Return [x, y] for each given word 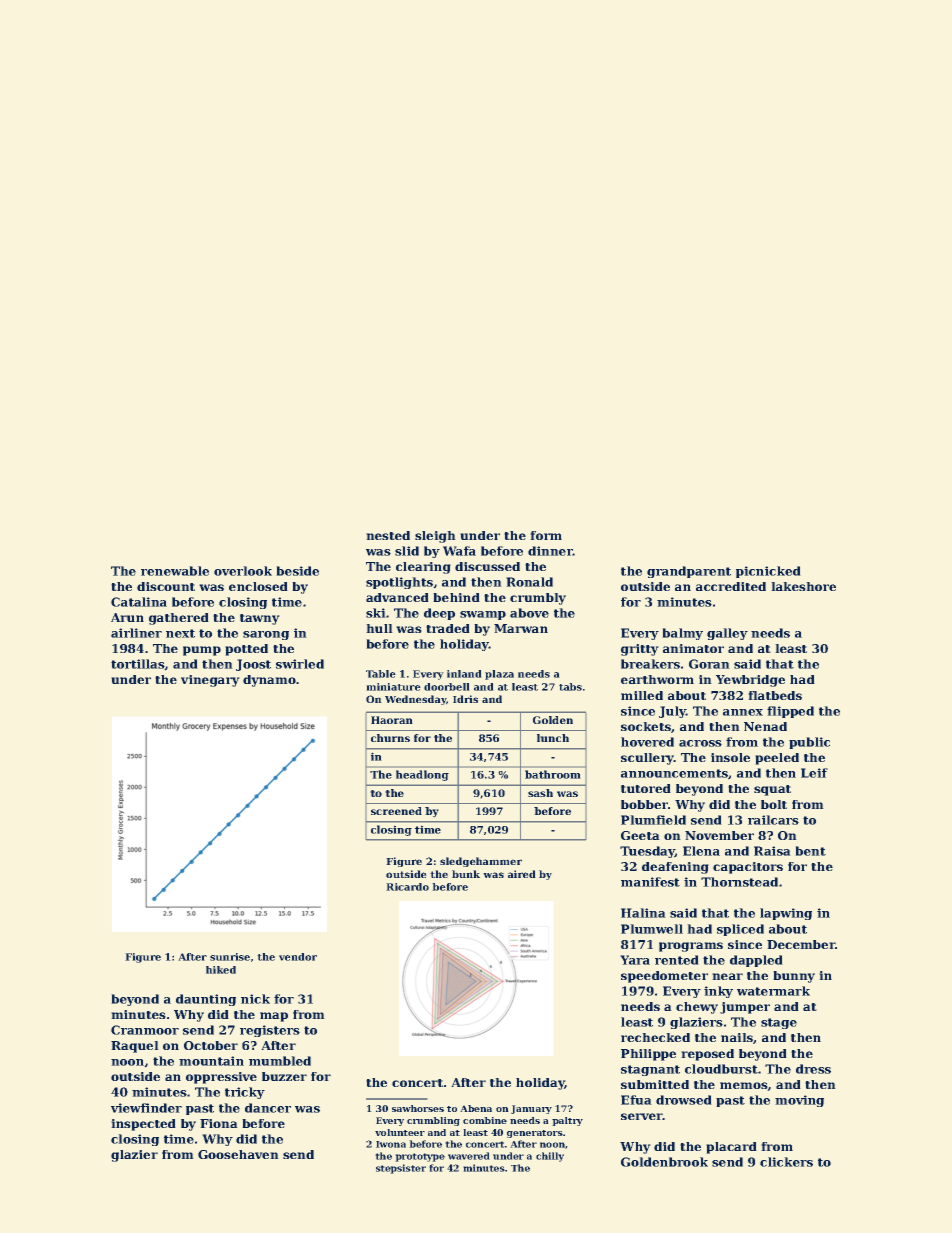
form [546, 535]
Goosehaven [238, 1154]
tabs [570, 687]
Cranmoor [145, 1030]
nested [388, 535]
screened [396, 811]
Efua [636, 1100]
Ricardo [407, 887]
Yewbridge [750, 681]
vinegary [210, 681]
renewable [175, 571]
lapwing [786, 914]
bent [810, 851]
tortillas [138, 664]
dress [813, 1069]
